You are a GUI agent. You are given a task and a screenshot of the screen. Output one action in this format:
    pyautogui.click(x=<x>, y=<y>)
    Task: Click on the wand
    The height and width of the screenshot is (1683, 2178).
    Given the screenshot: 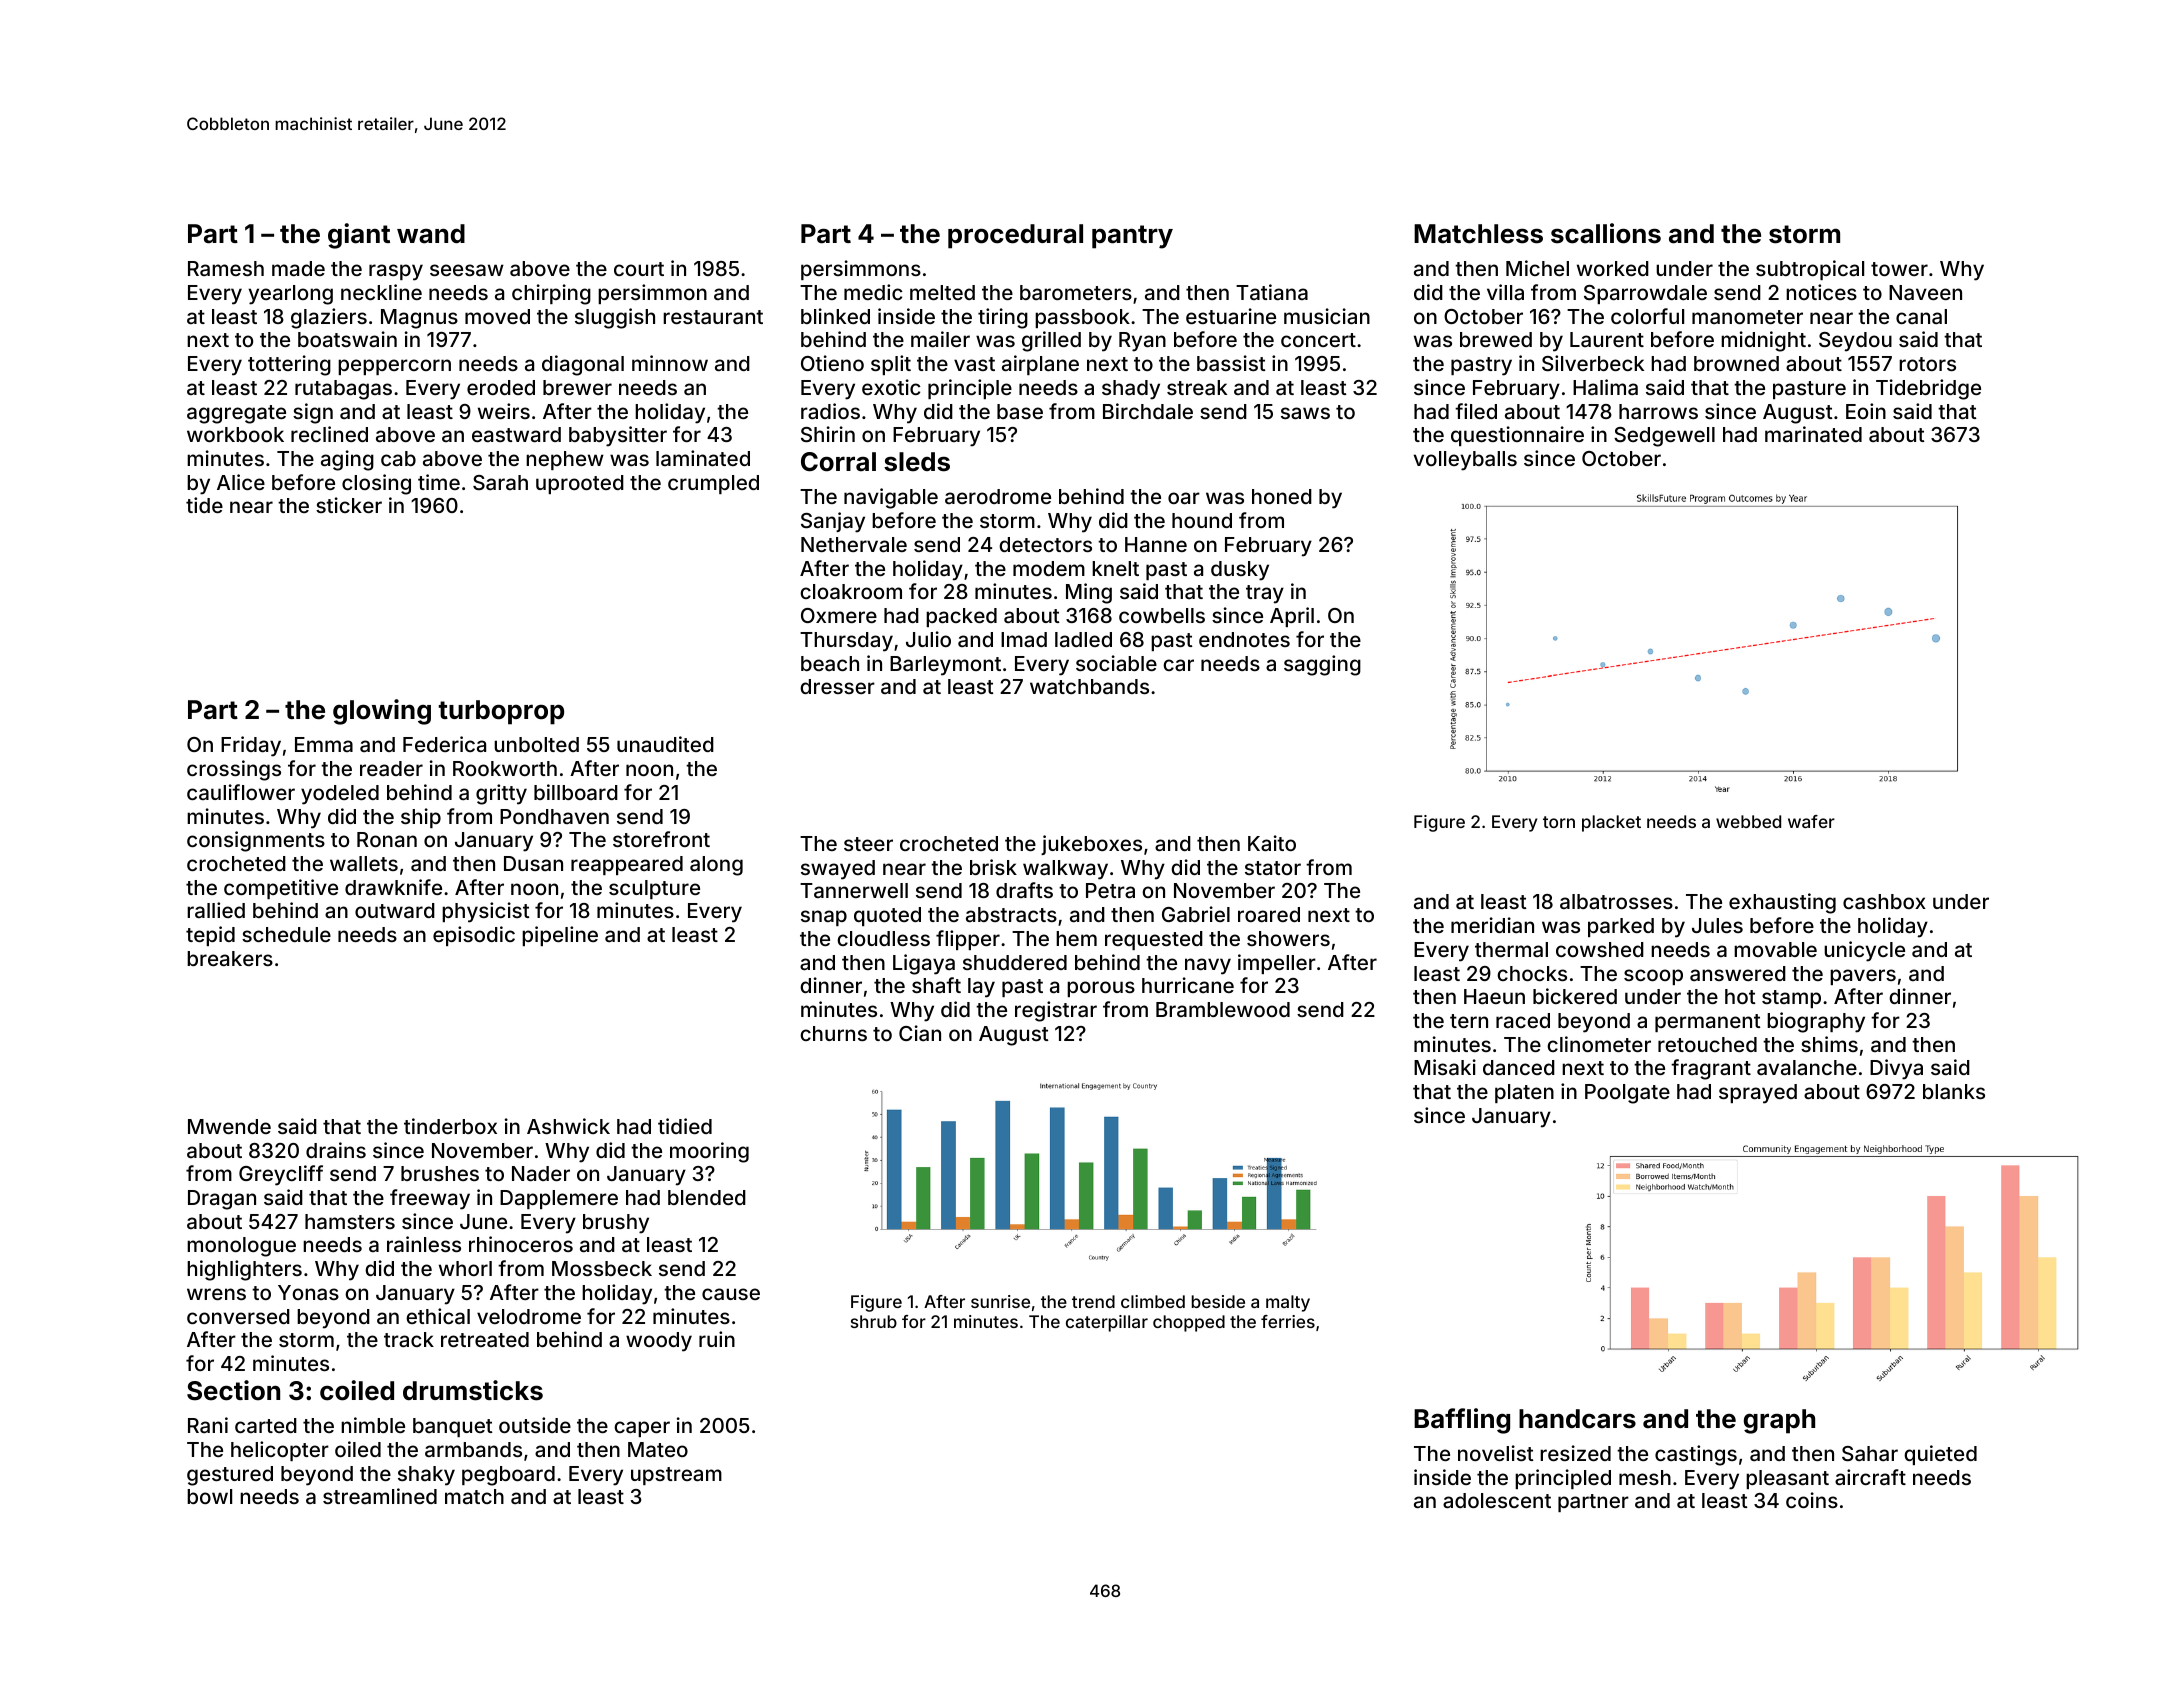 What is the action you would take?
    pyautogui.click(x=431, y=234)
